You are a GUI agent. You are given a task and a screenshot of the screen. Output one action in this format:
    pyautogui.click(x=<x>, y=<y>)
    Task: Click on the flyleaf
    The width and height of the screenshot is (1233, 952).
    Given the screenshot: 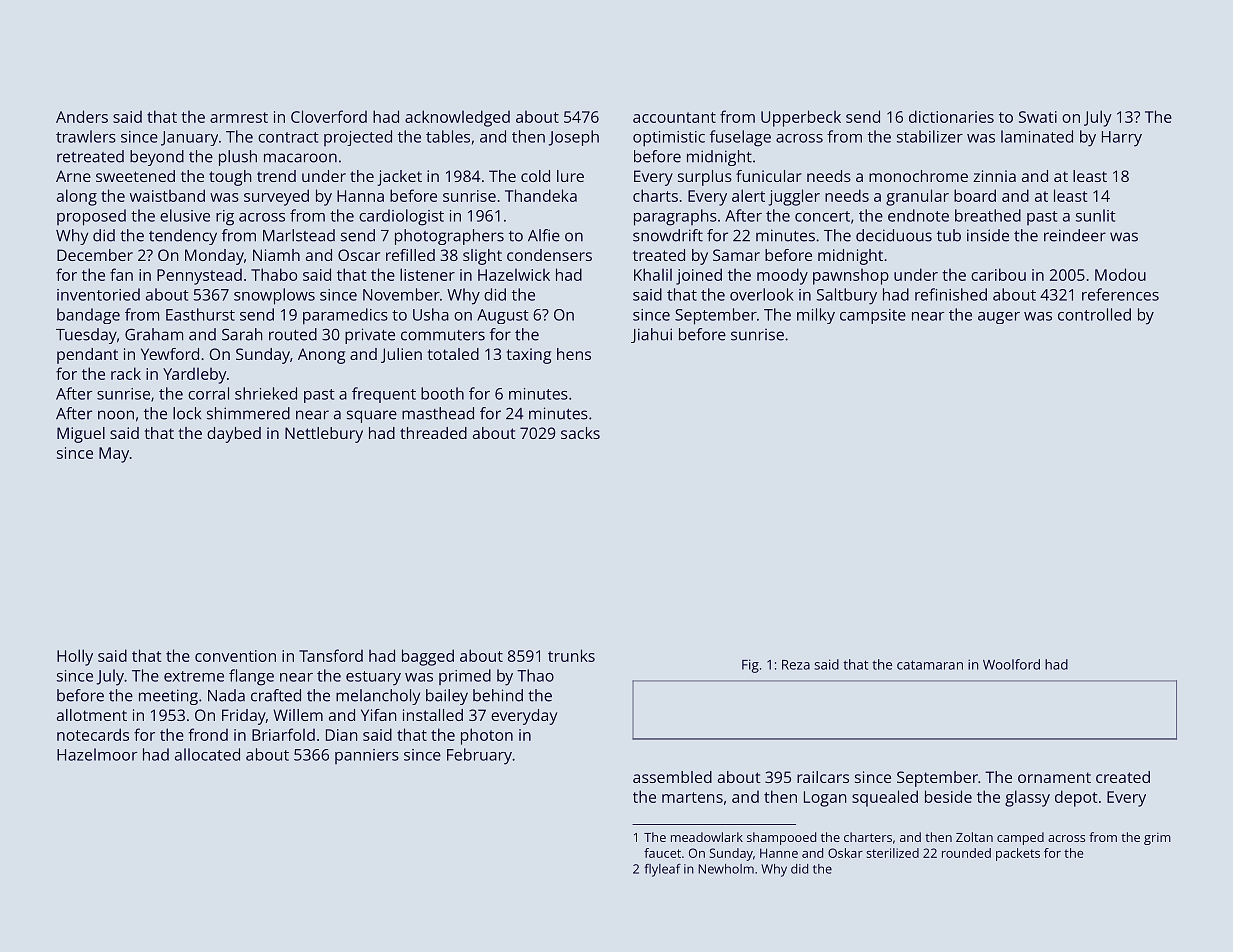 What is the action you would take?
    pyautogui.click(x=662, y=870)
